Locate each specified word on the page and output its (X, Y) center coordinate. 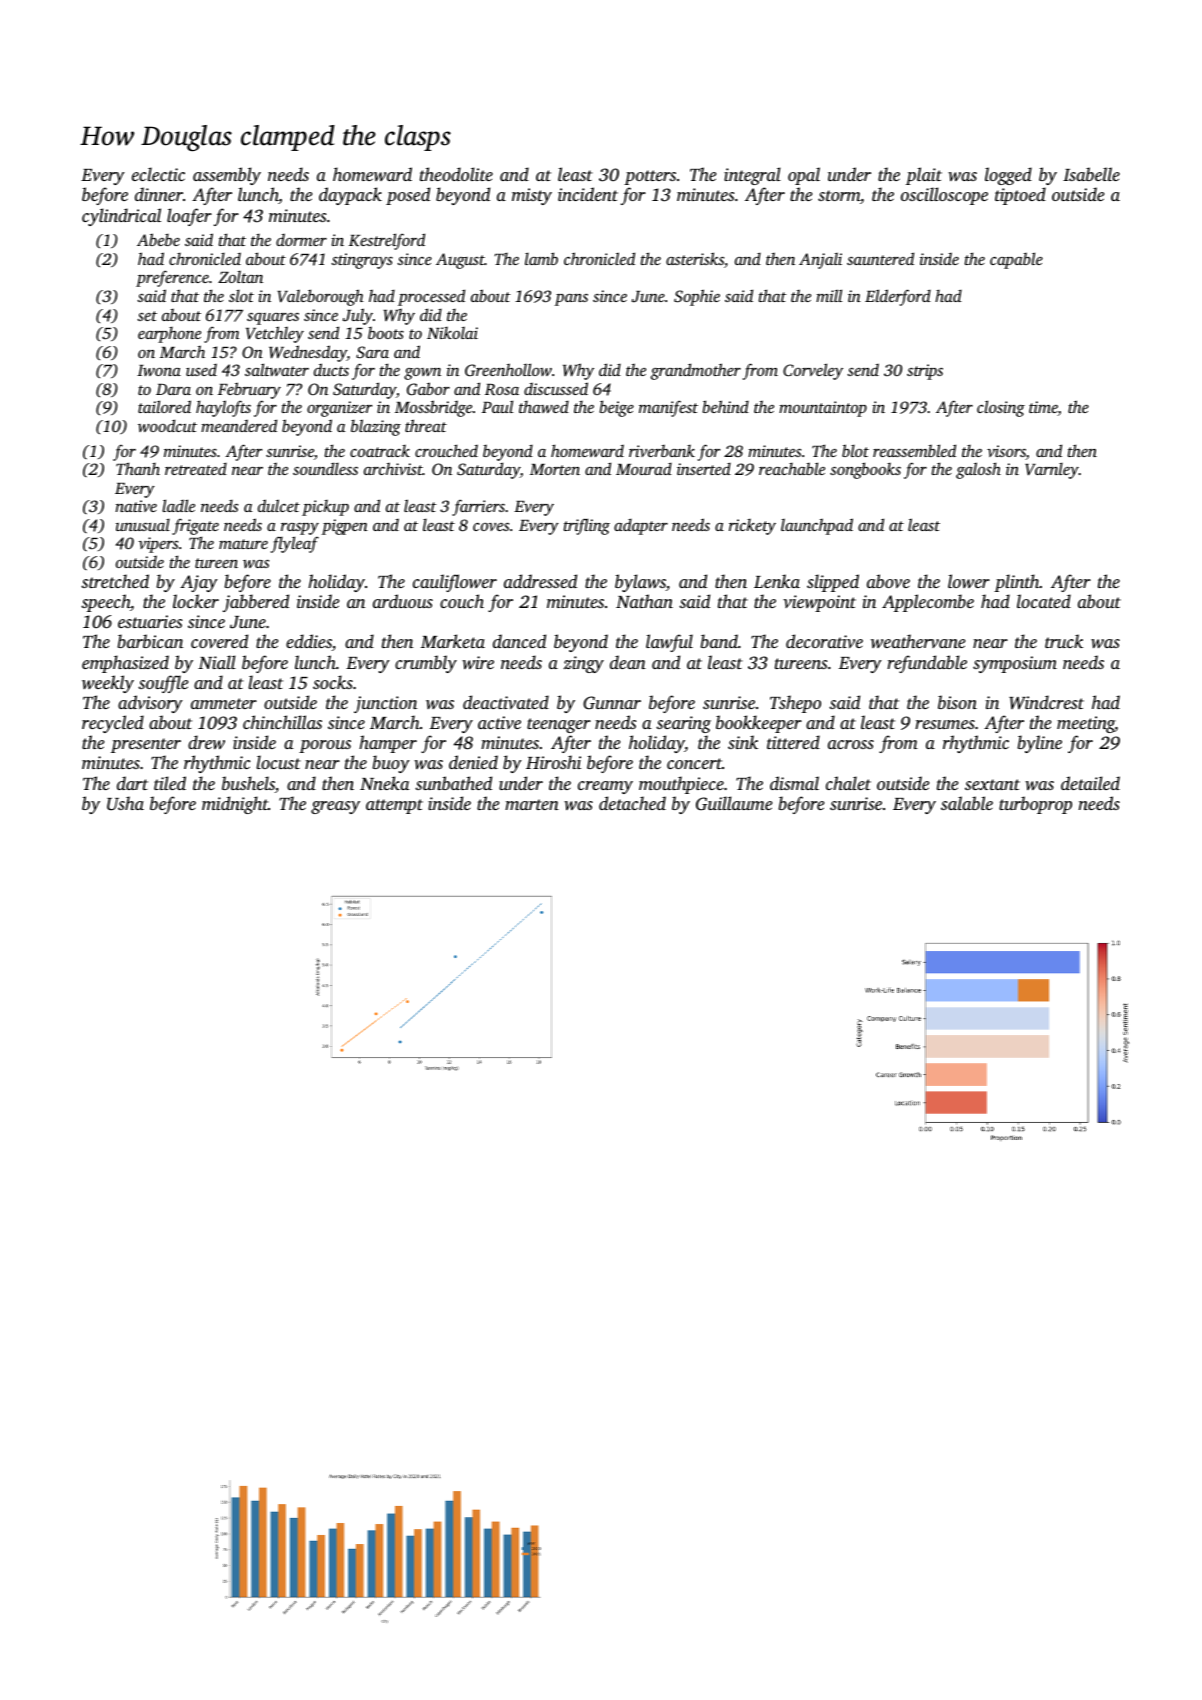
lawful (669, 643)
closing (1001, 408)
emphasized (125, 664)
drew (206, 742)
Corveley (813, 371)
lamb (541, 258)
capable (1016, 260)
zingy (584, 664)
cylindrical (121, 217)
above (888, 581)
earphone (169, 335)
